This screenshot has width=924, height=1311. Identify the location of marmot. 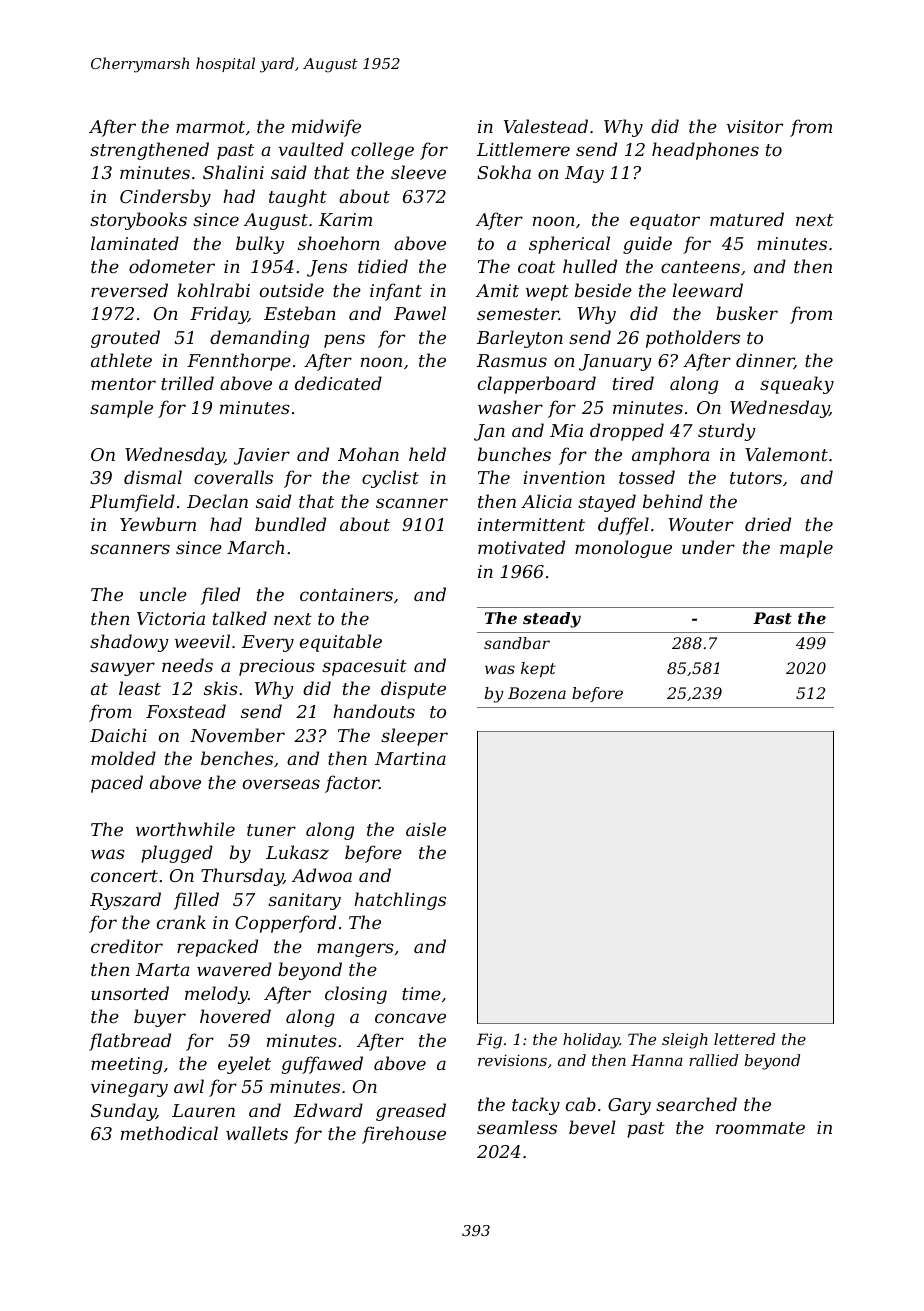
(210, 127).
